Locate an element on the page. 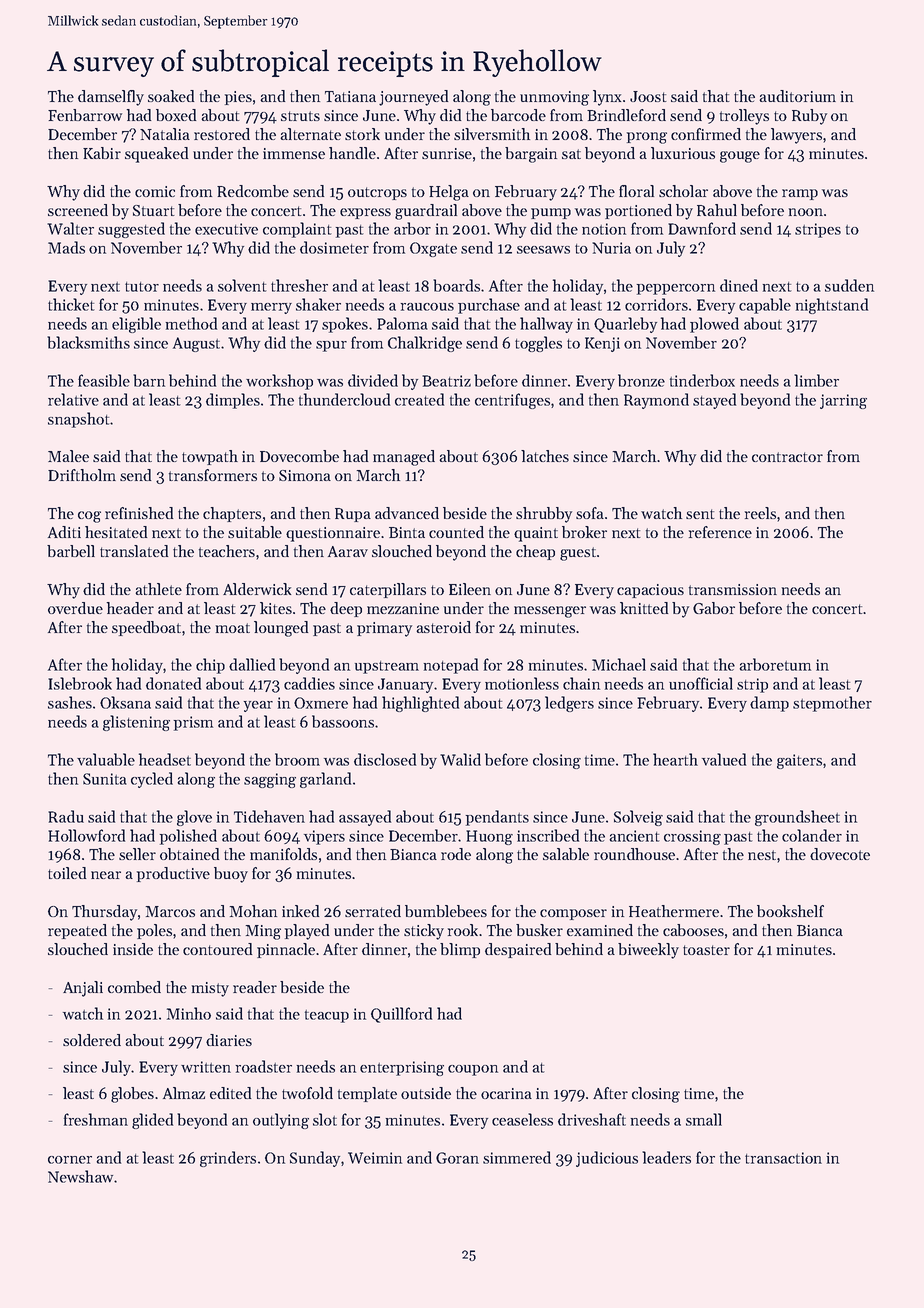  small is located at coordinates (704, 1119).
